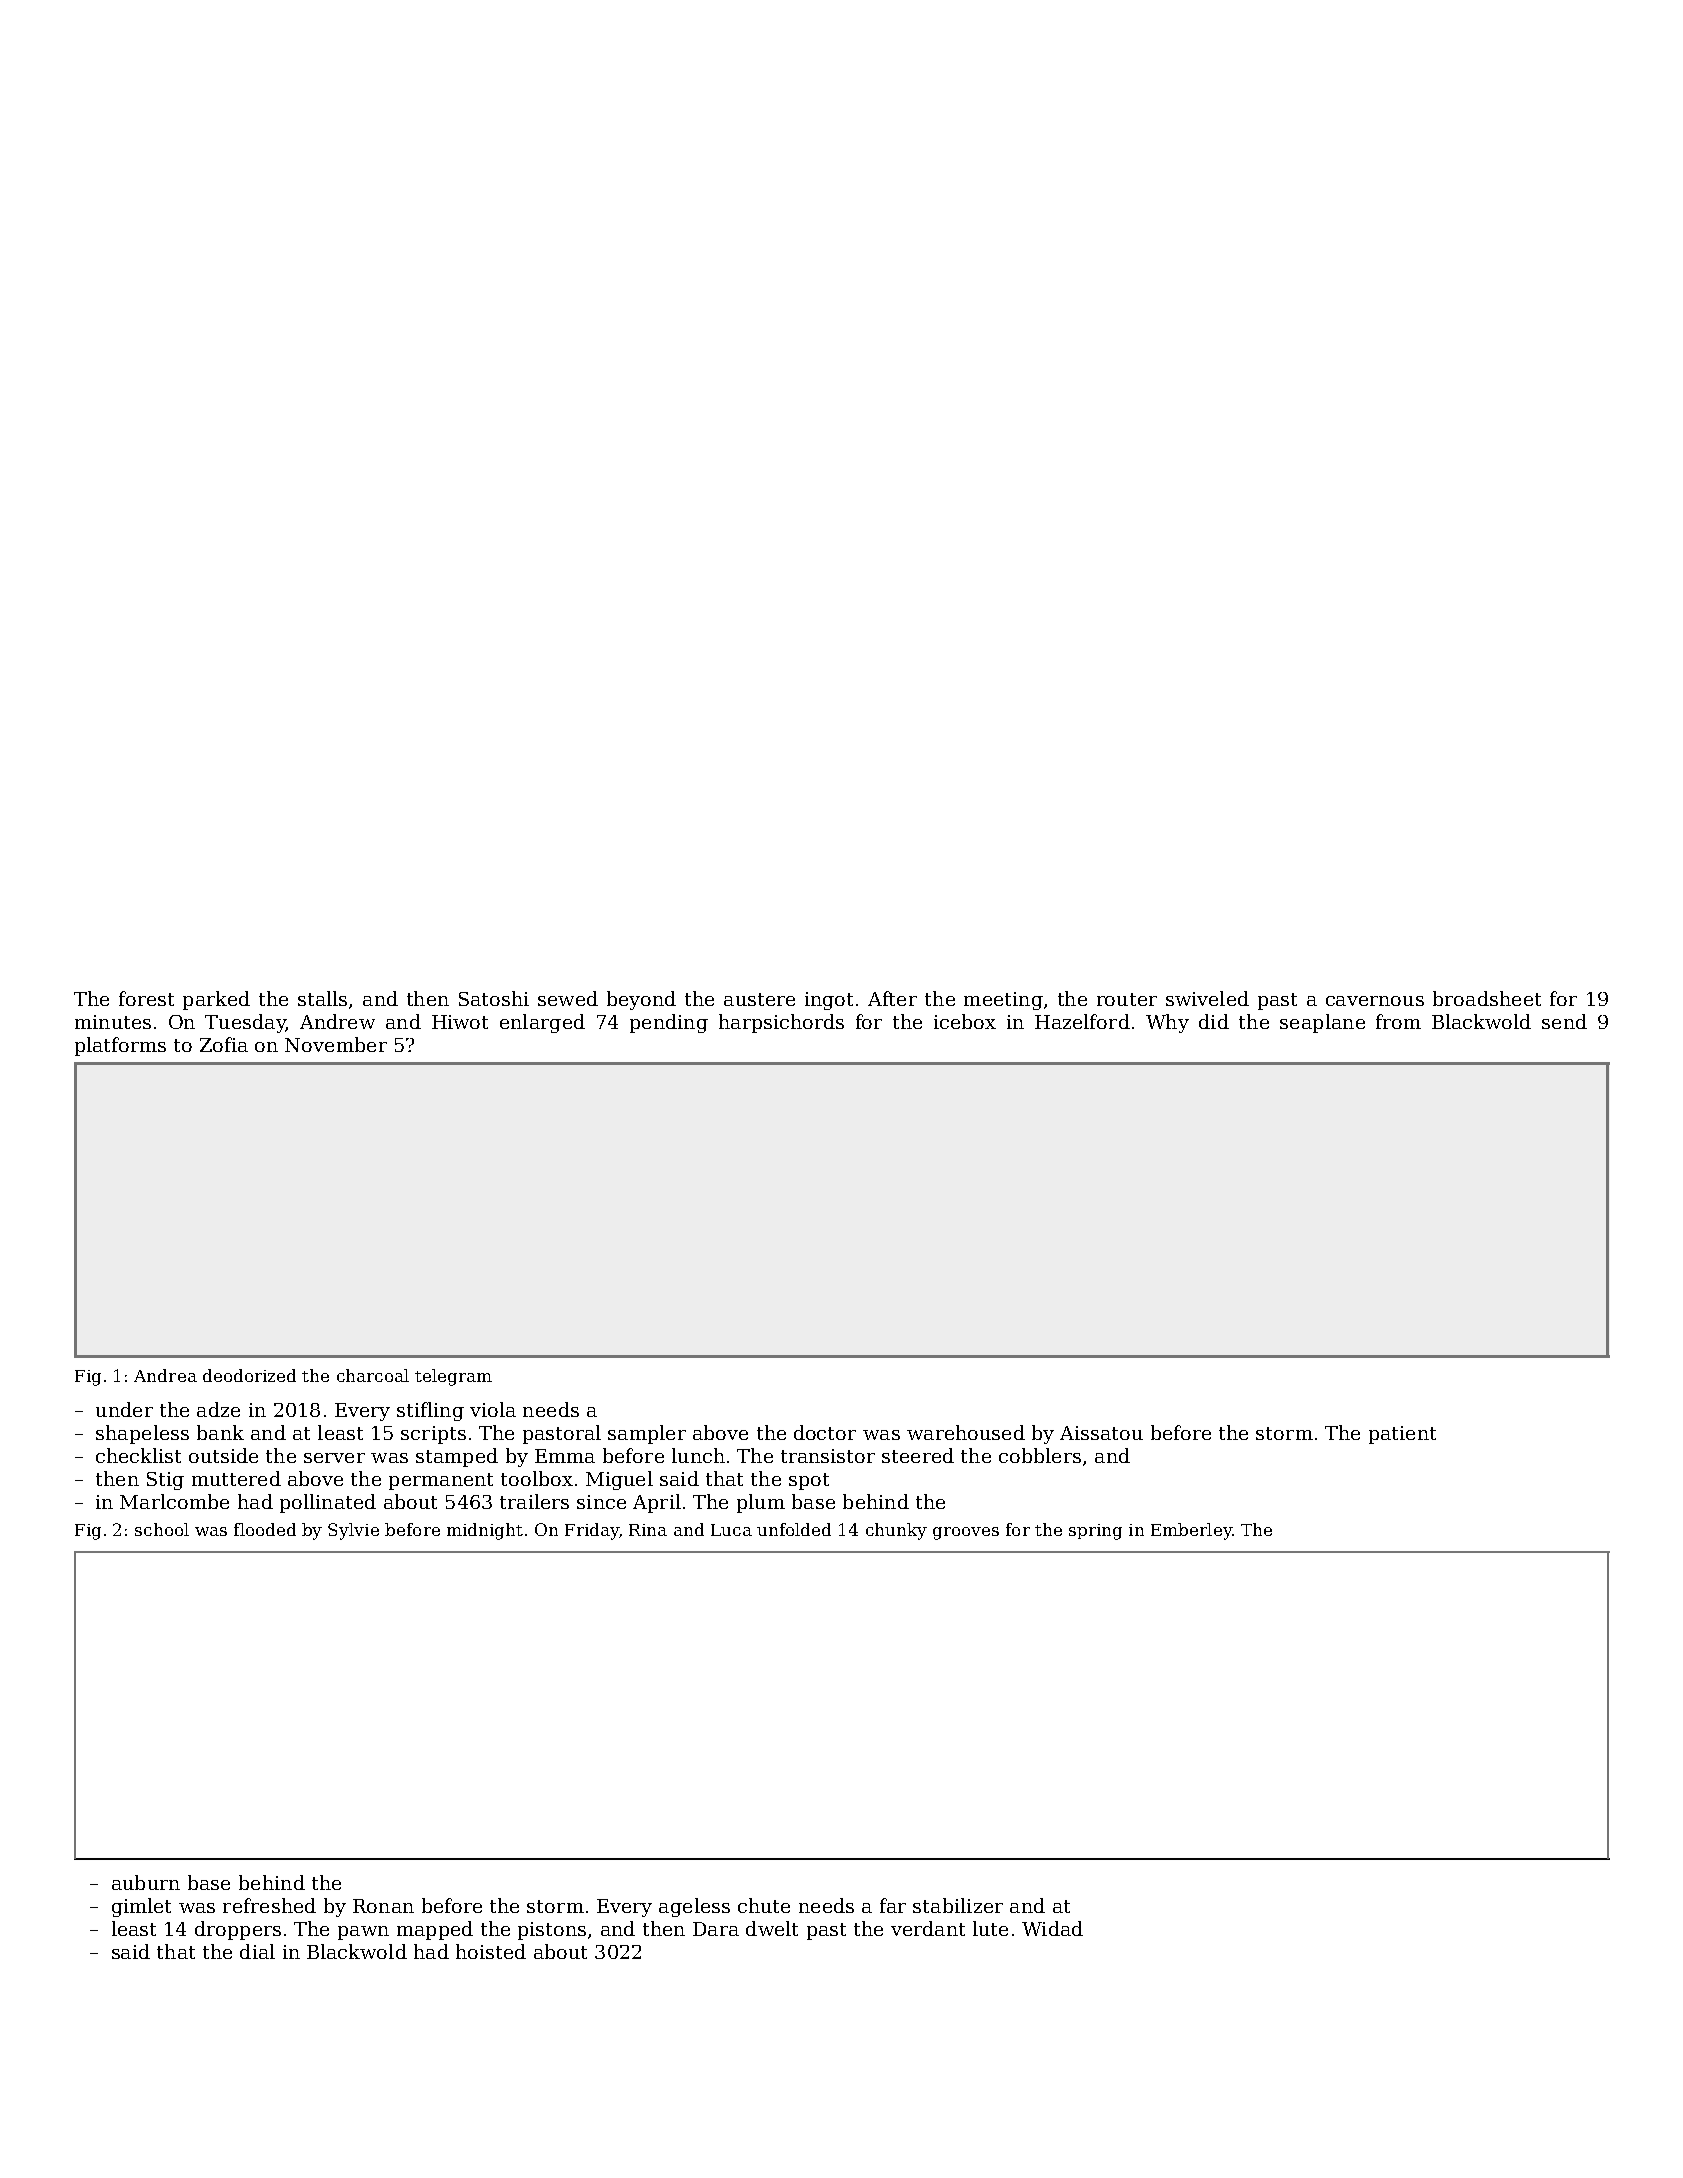 Image resolution: width=1683 pixels, height=2178 pixels. I want to click on Zofia, so click(224, 1044).
